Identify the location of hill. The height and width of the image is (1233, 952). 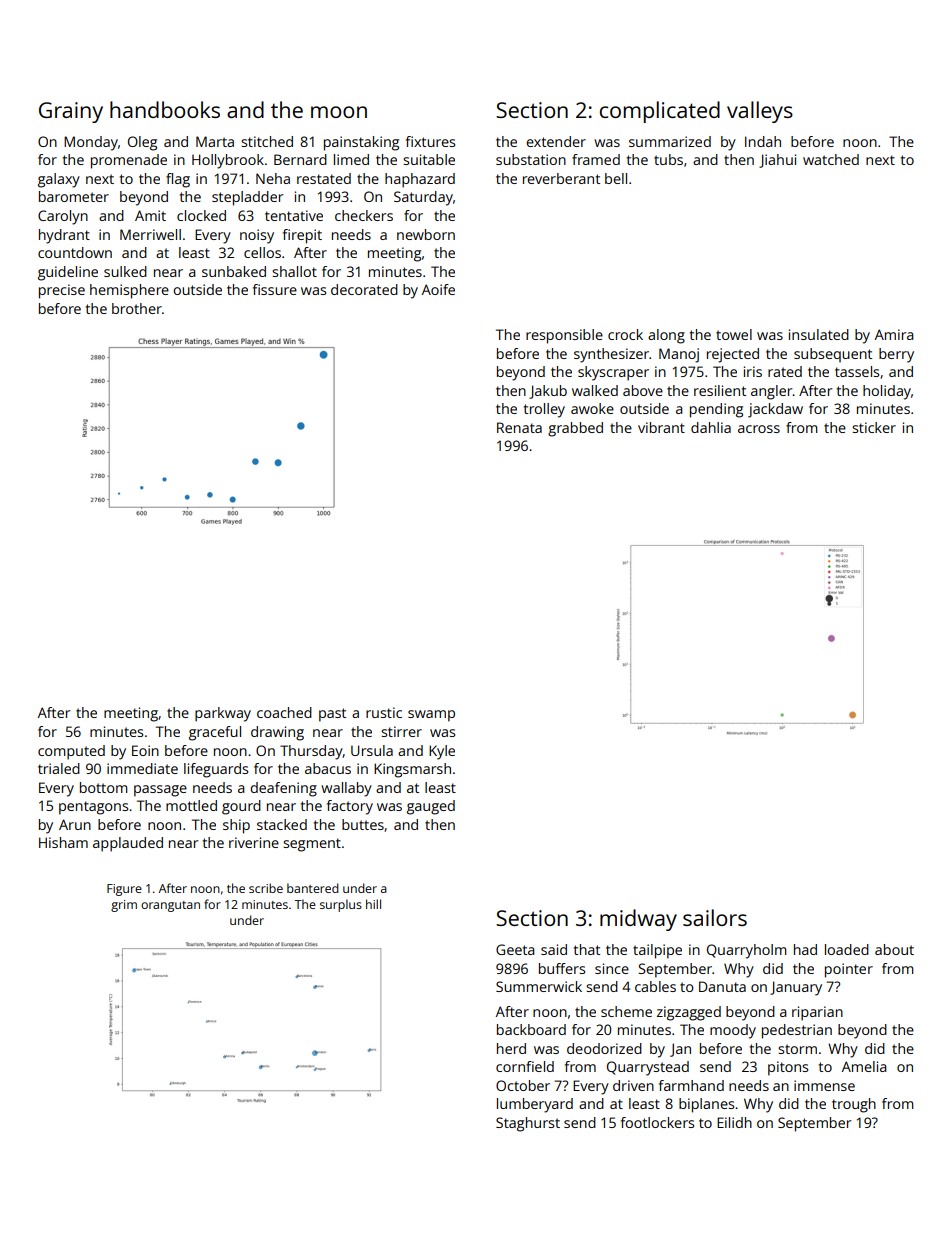
(373, 904).
